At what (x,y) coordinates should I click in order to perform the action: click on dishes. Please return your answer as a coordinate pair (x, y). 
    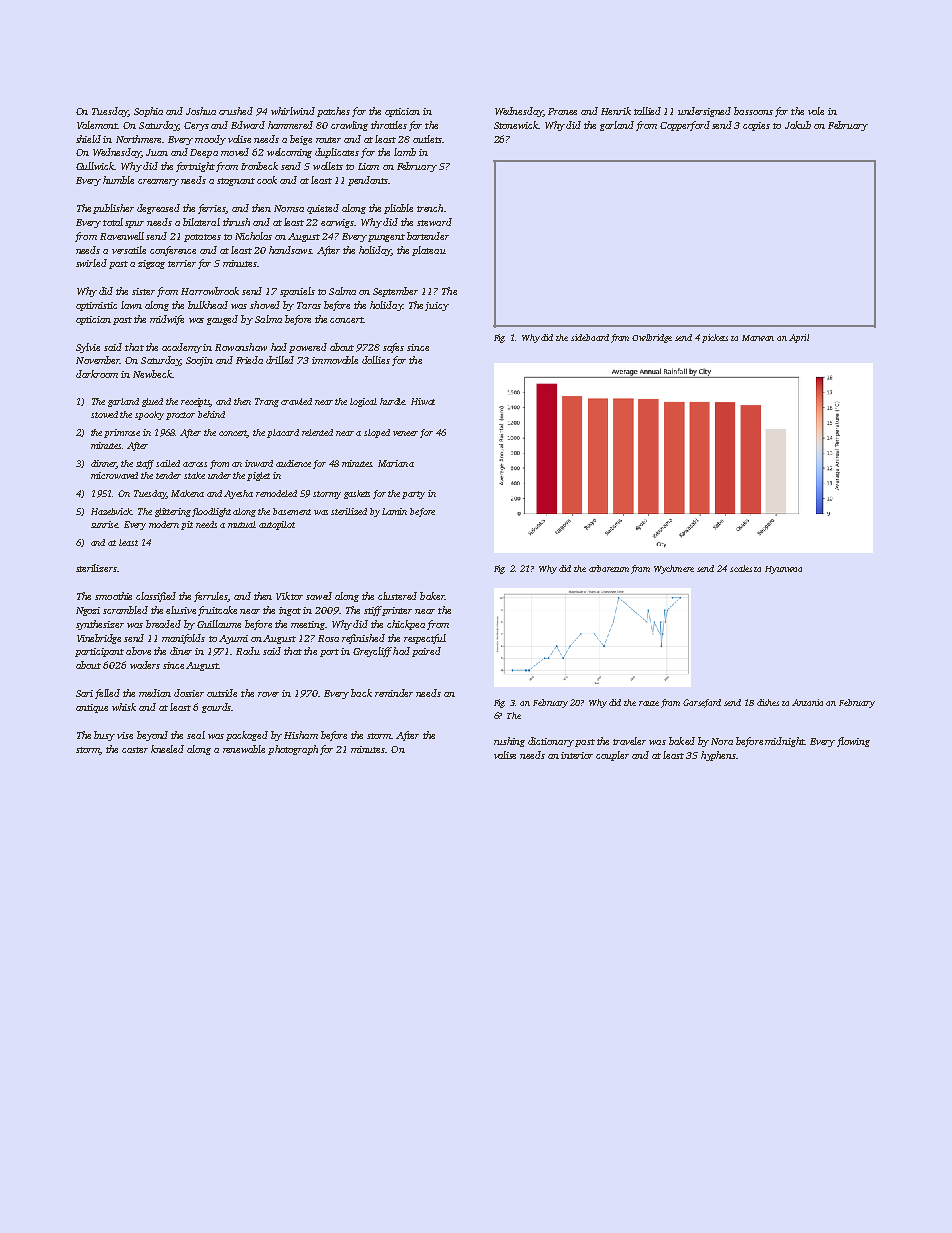
    Looking at the image, I should click on (768, 702).
